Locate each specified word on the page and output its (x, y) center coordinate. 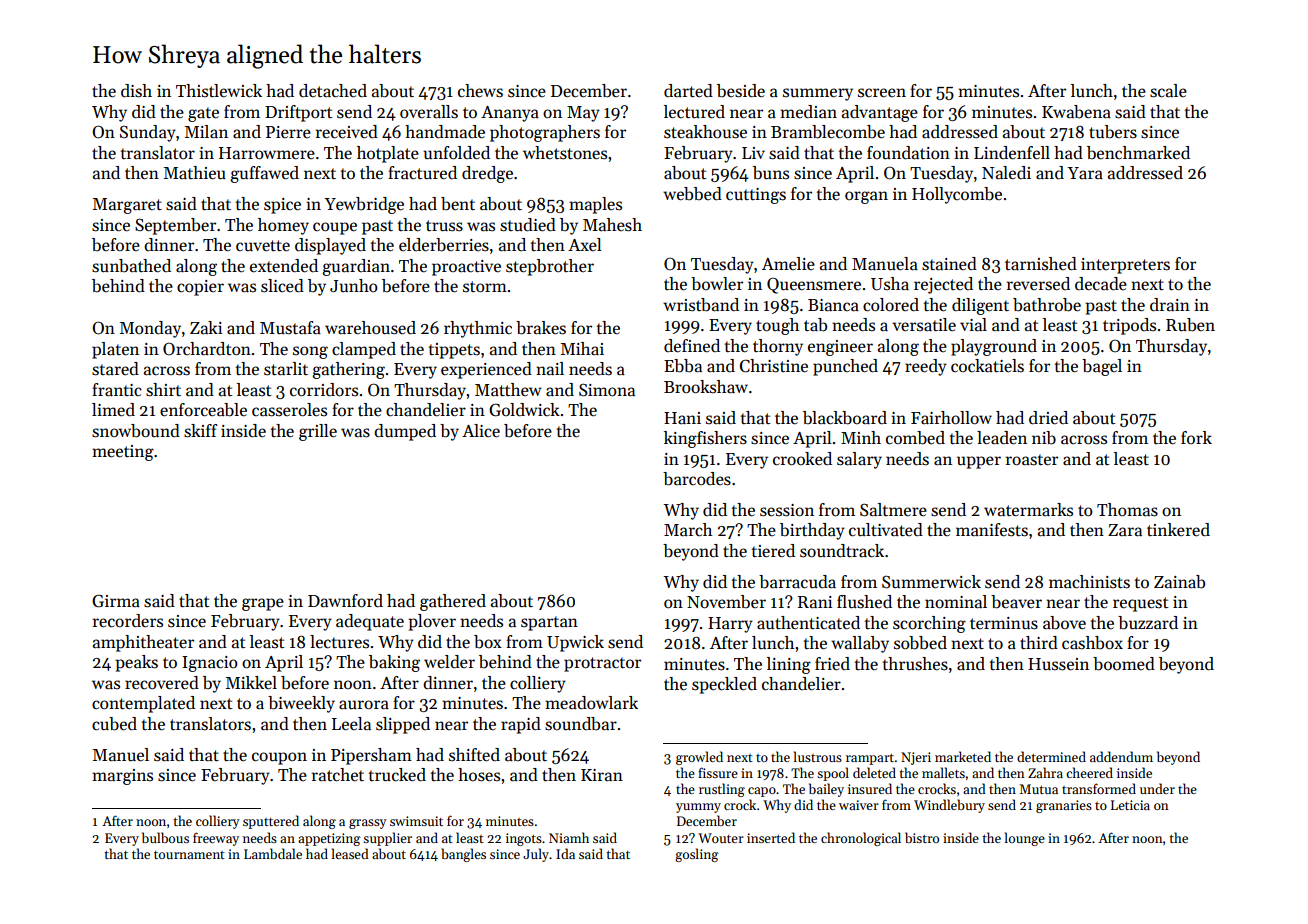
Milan (206, 131)
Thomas (1127, 510)
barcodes (697, 479)
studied (528, 225)
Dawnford (345, 601)
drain (1170, 305)
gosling (696, 855)
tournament (189, 855)
